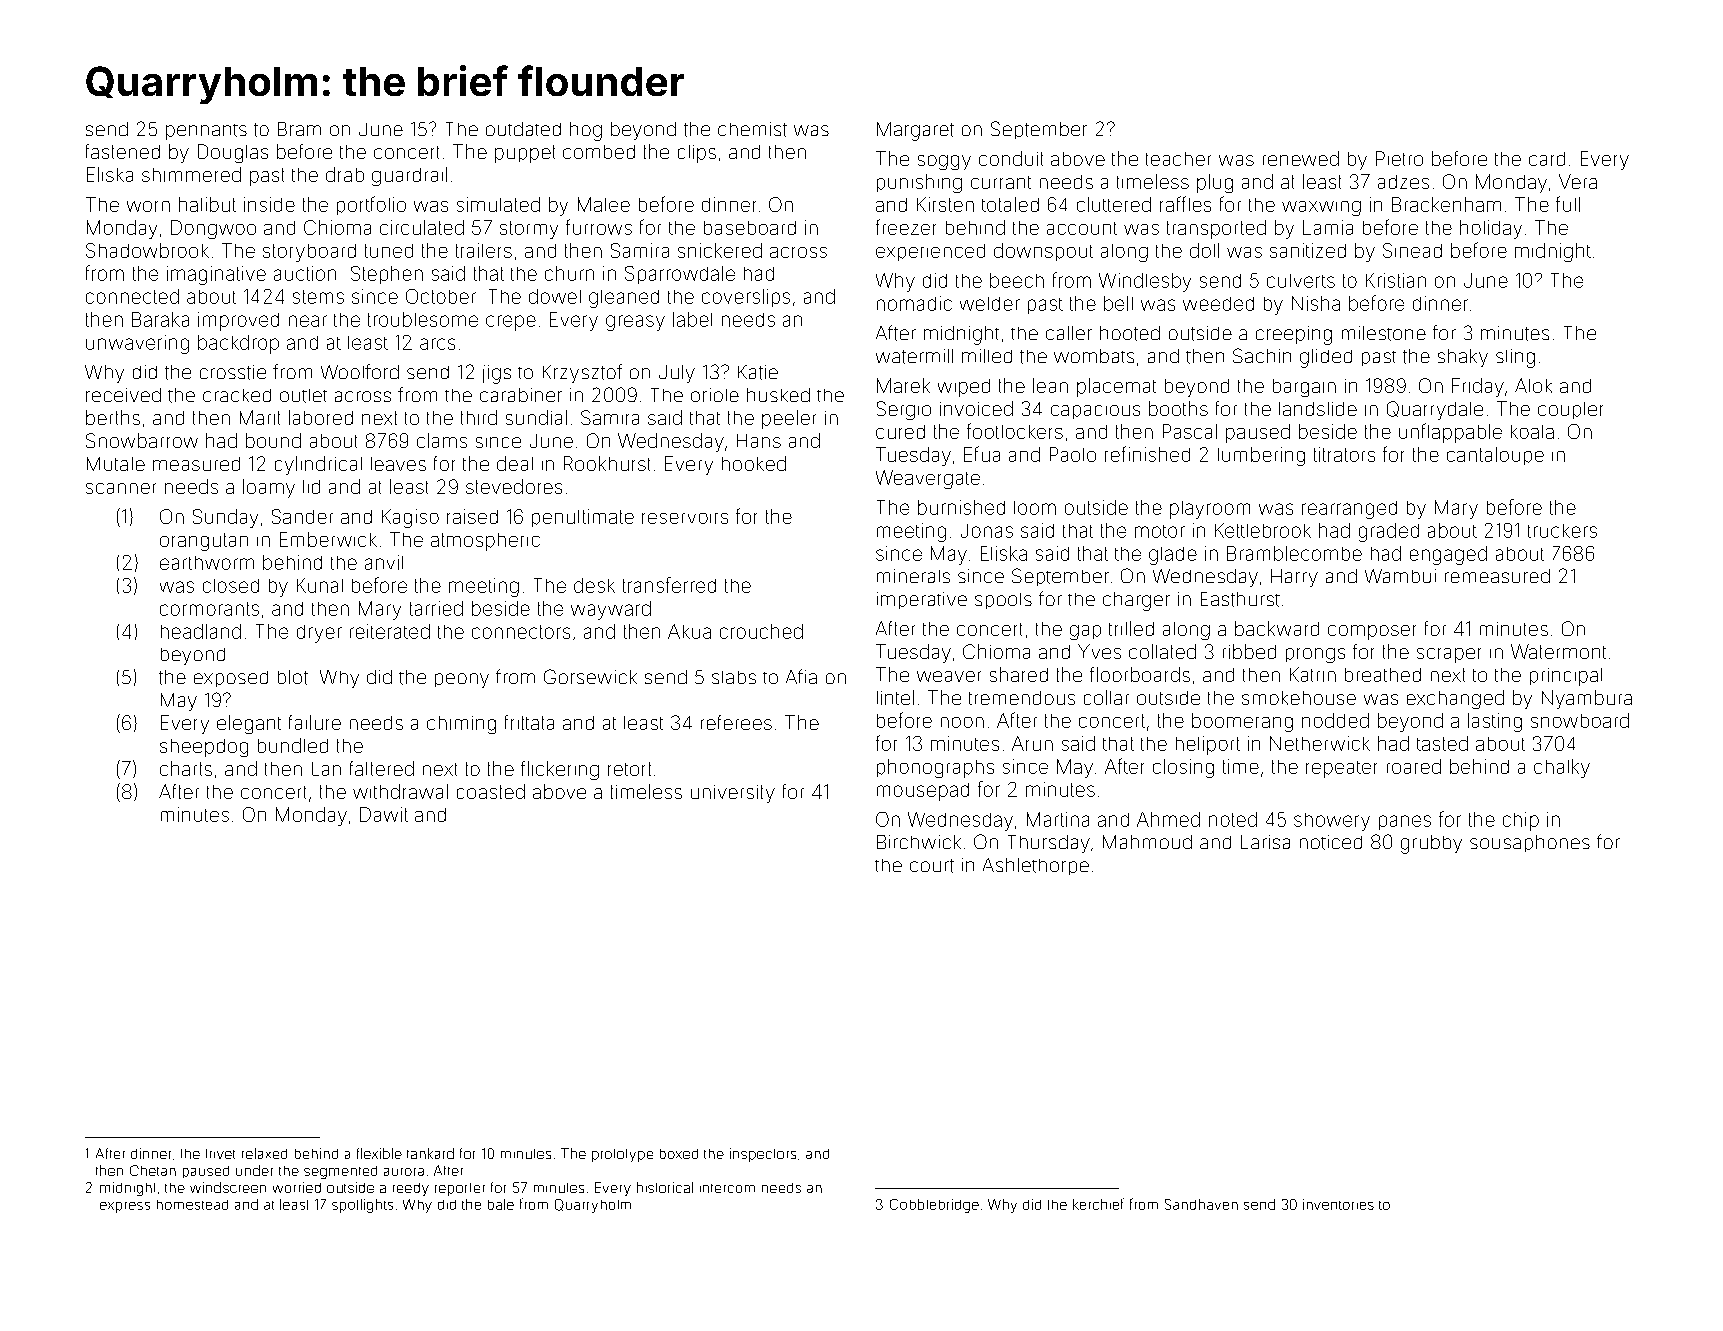 This page has height=1331, width=1723. What do you see at coordinates (1399, 158) in the page?
I see `Pietro` at bounding box center [1399, 158].
